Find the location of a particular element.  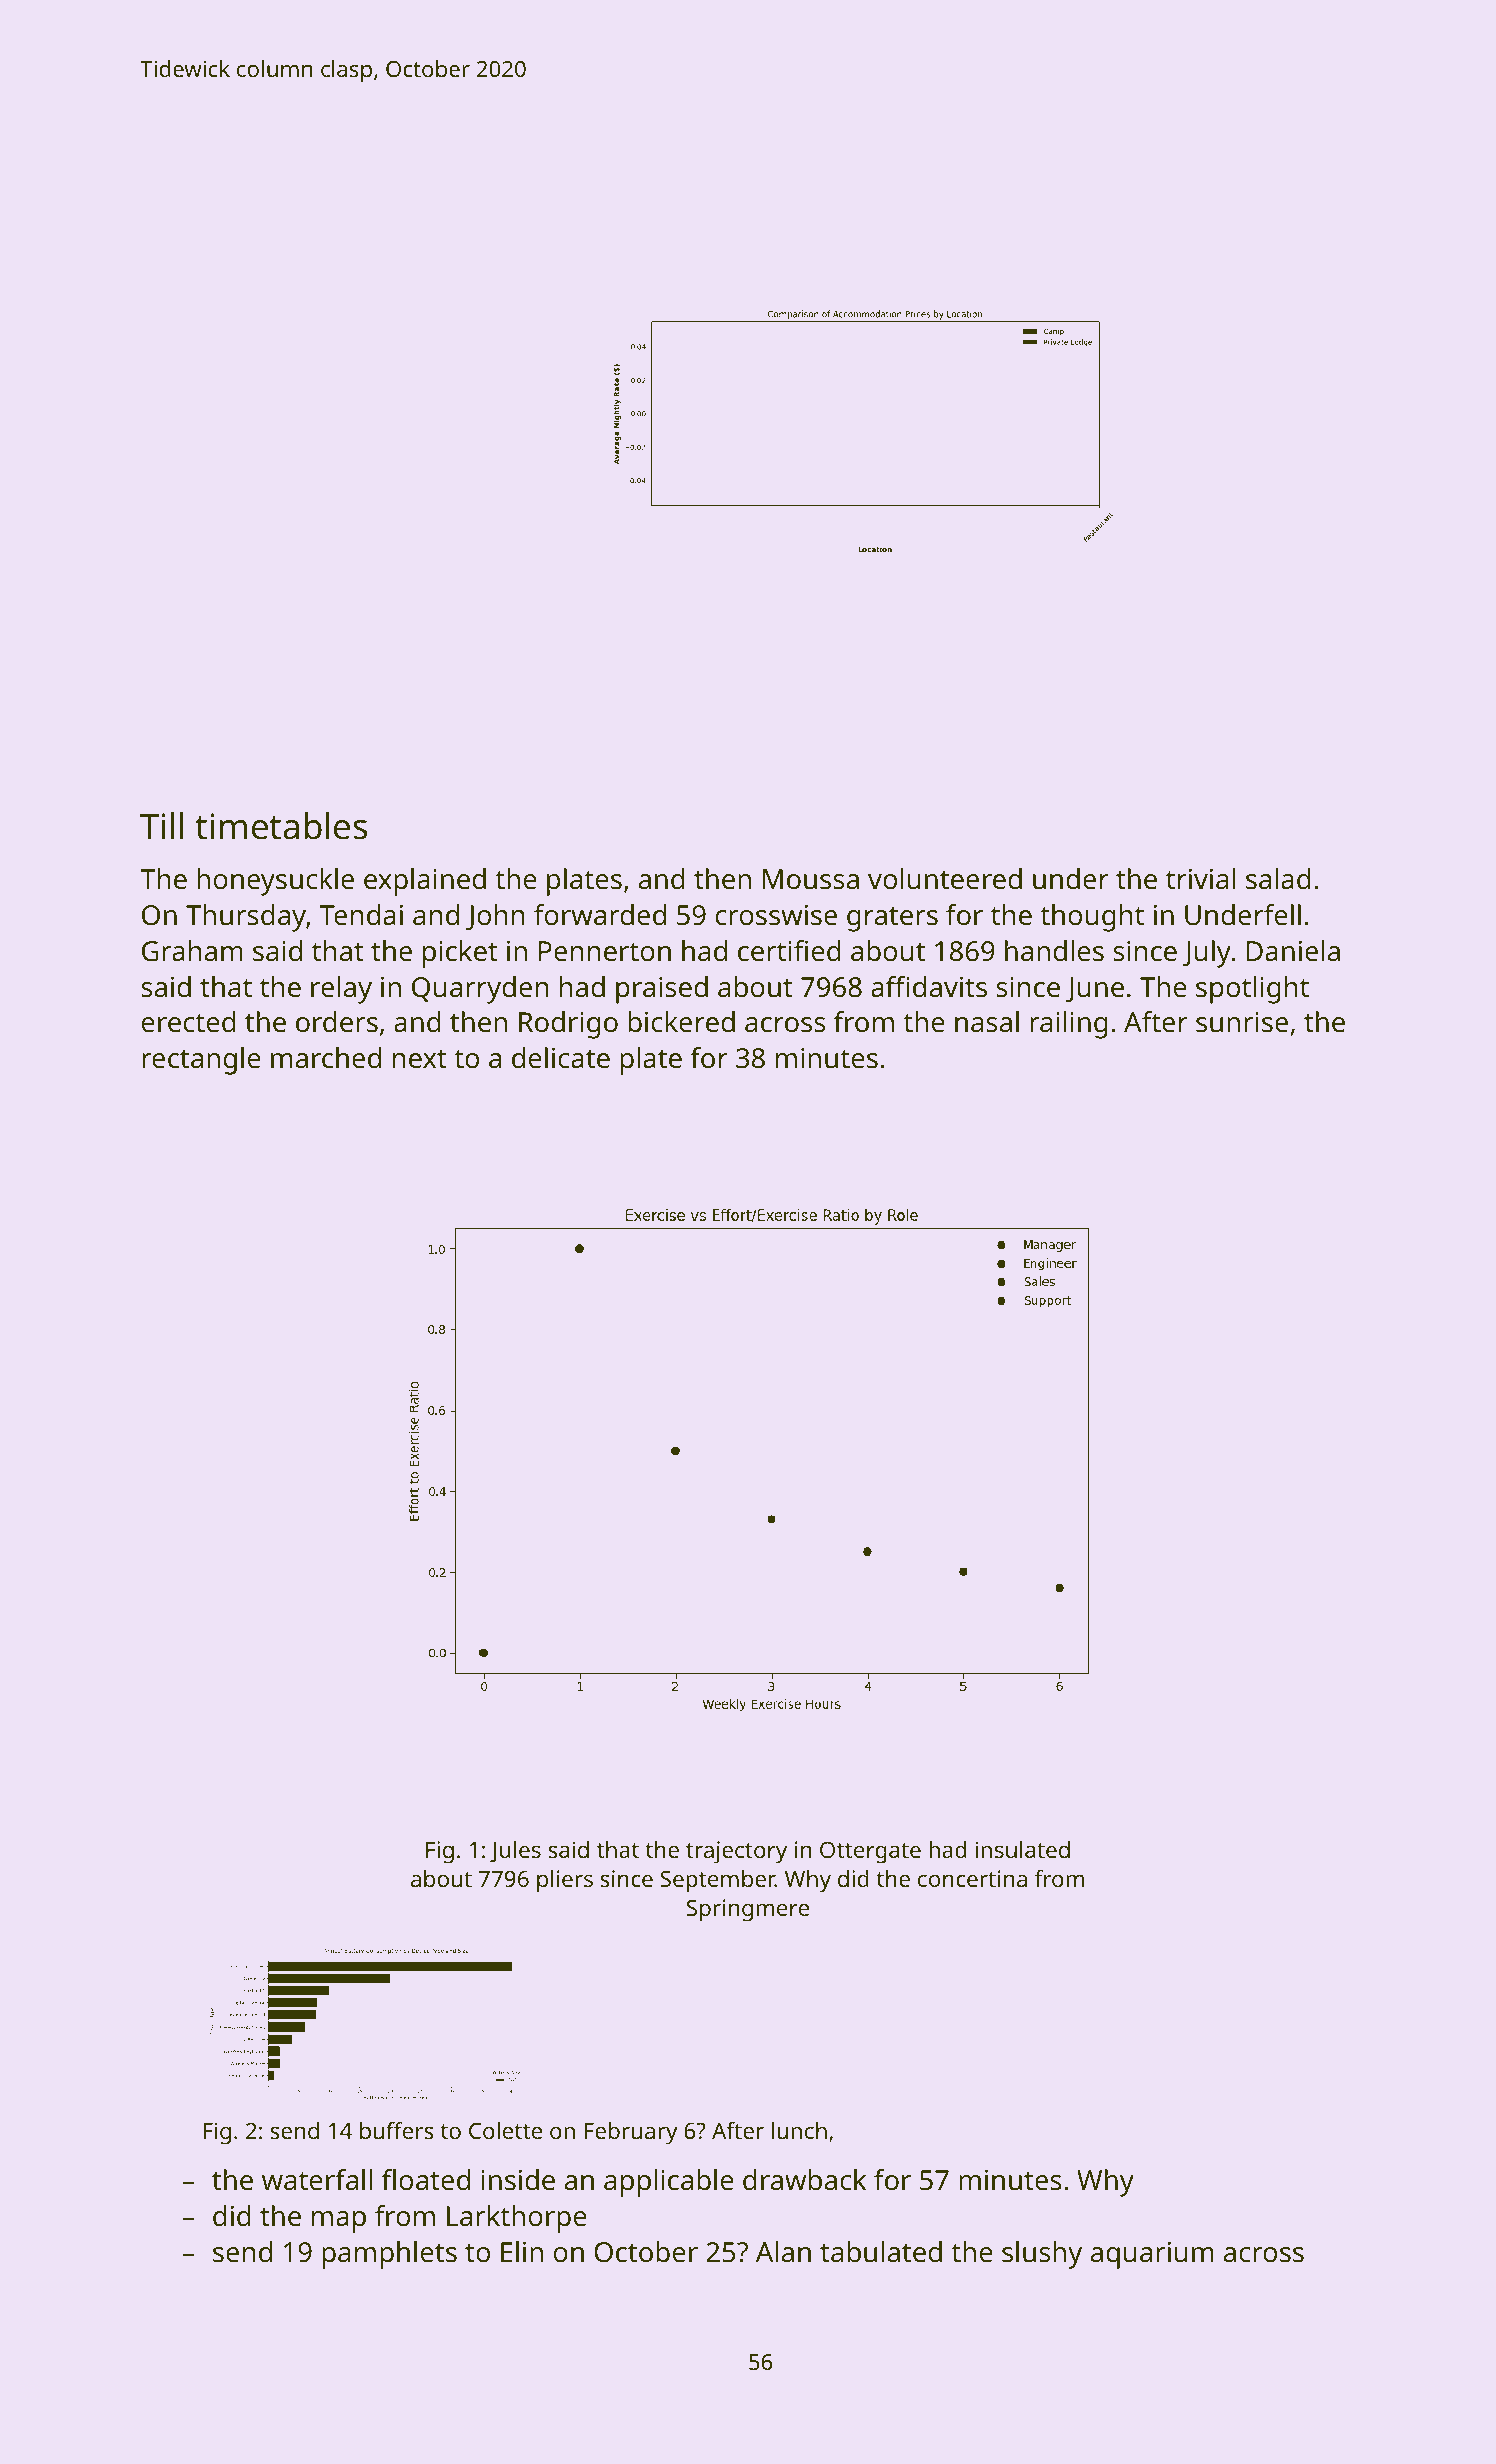

aquarium is located at coordinates (1152, 2255).
